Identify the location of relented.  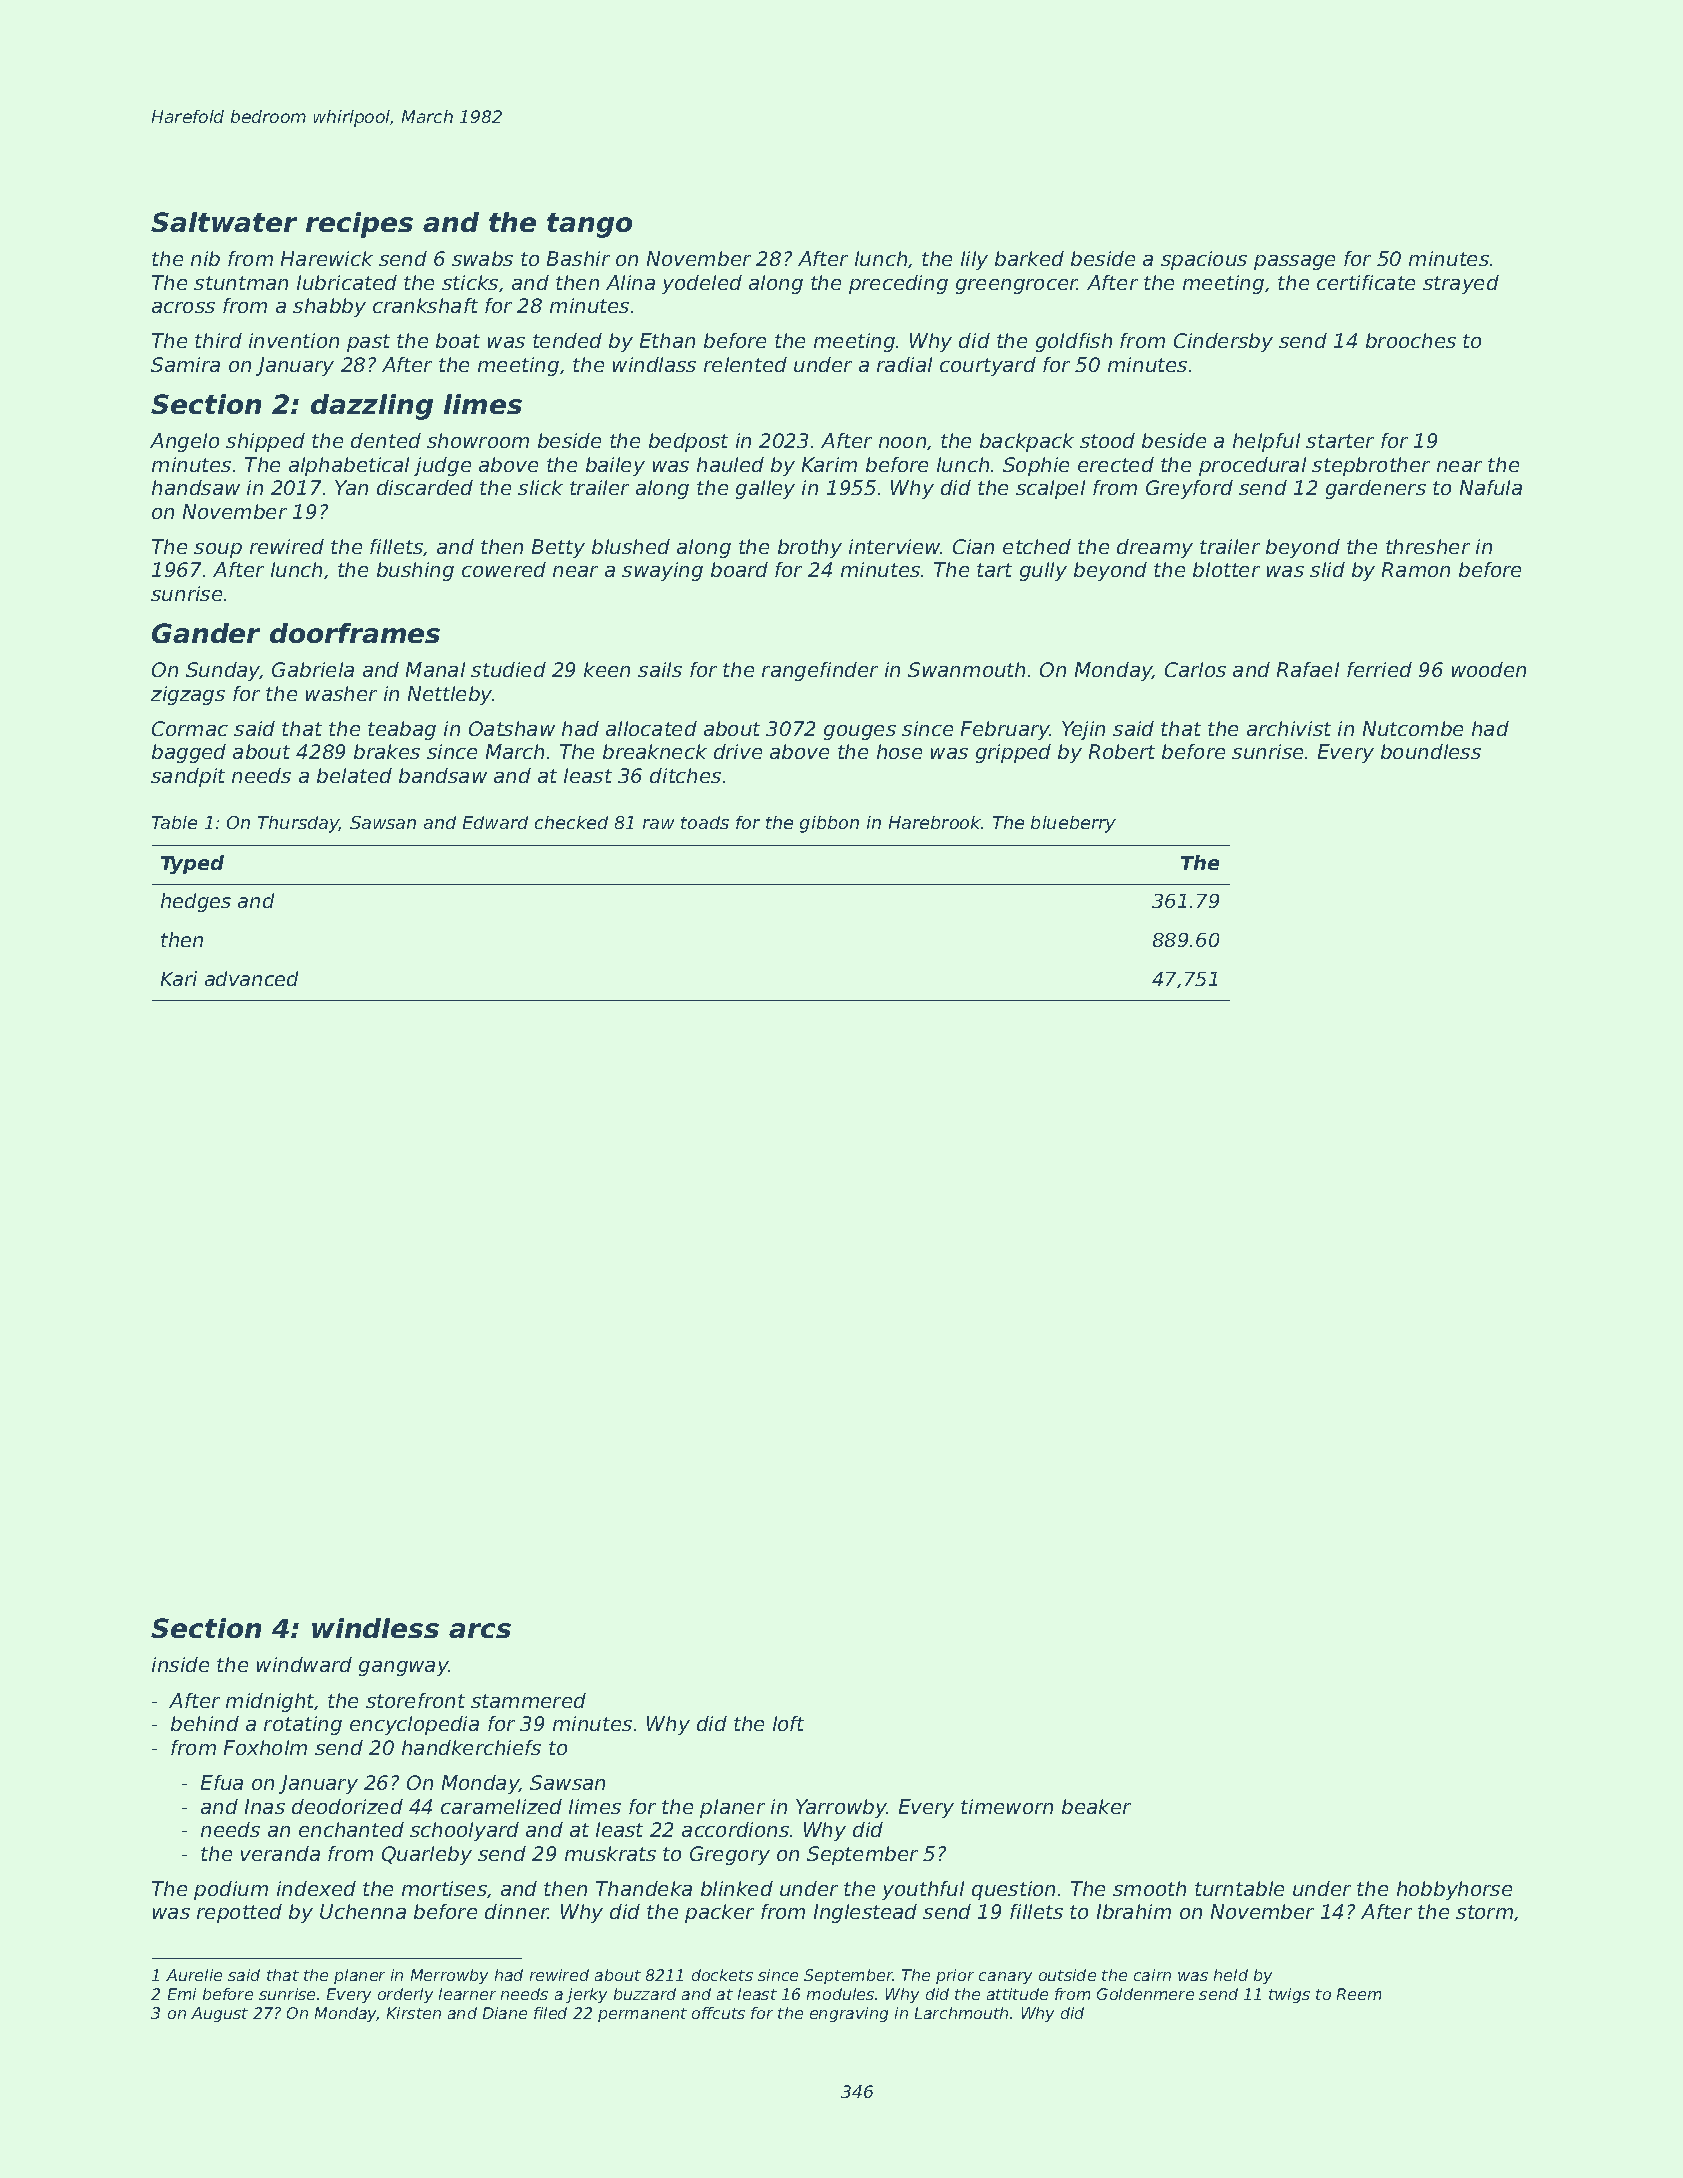
(745, 364).
